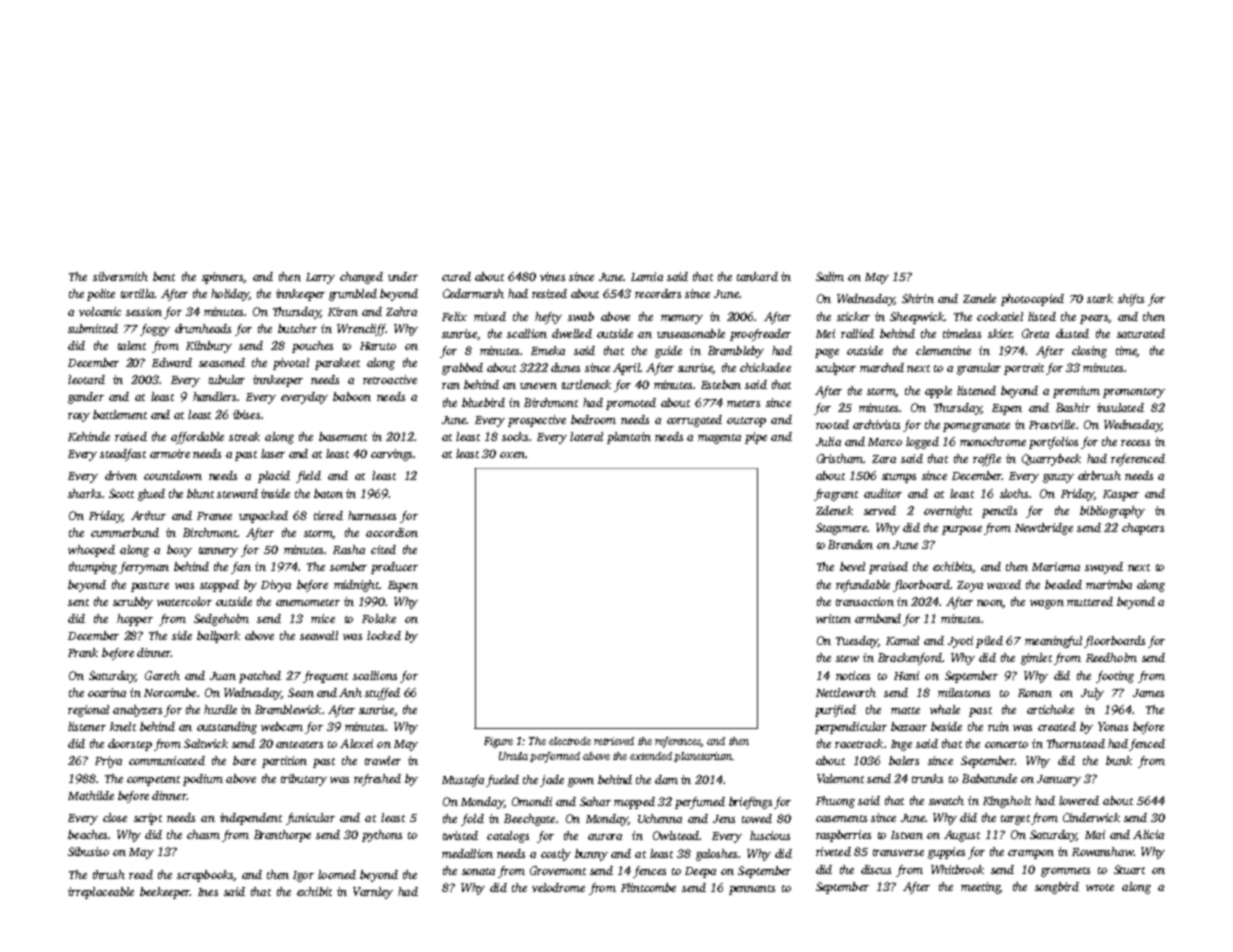 This screenshot has height=952, width=1233. Describe the element at coordinates (980, 888) in the screenshot. I see `meeting` at that location.
